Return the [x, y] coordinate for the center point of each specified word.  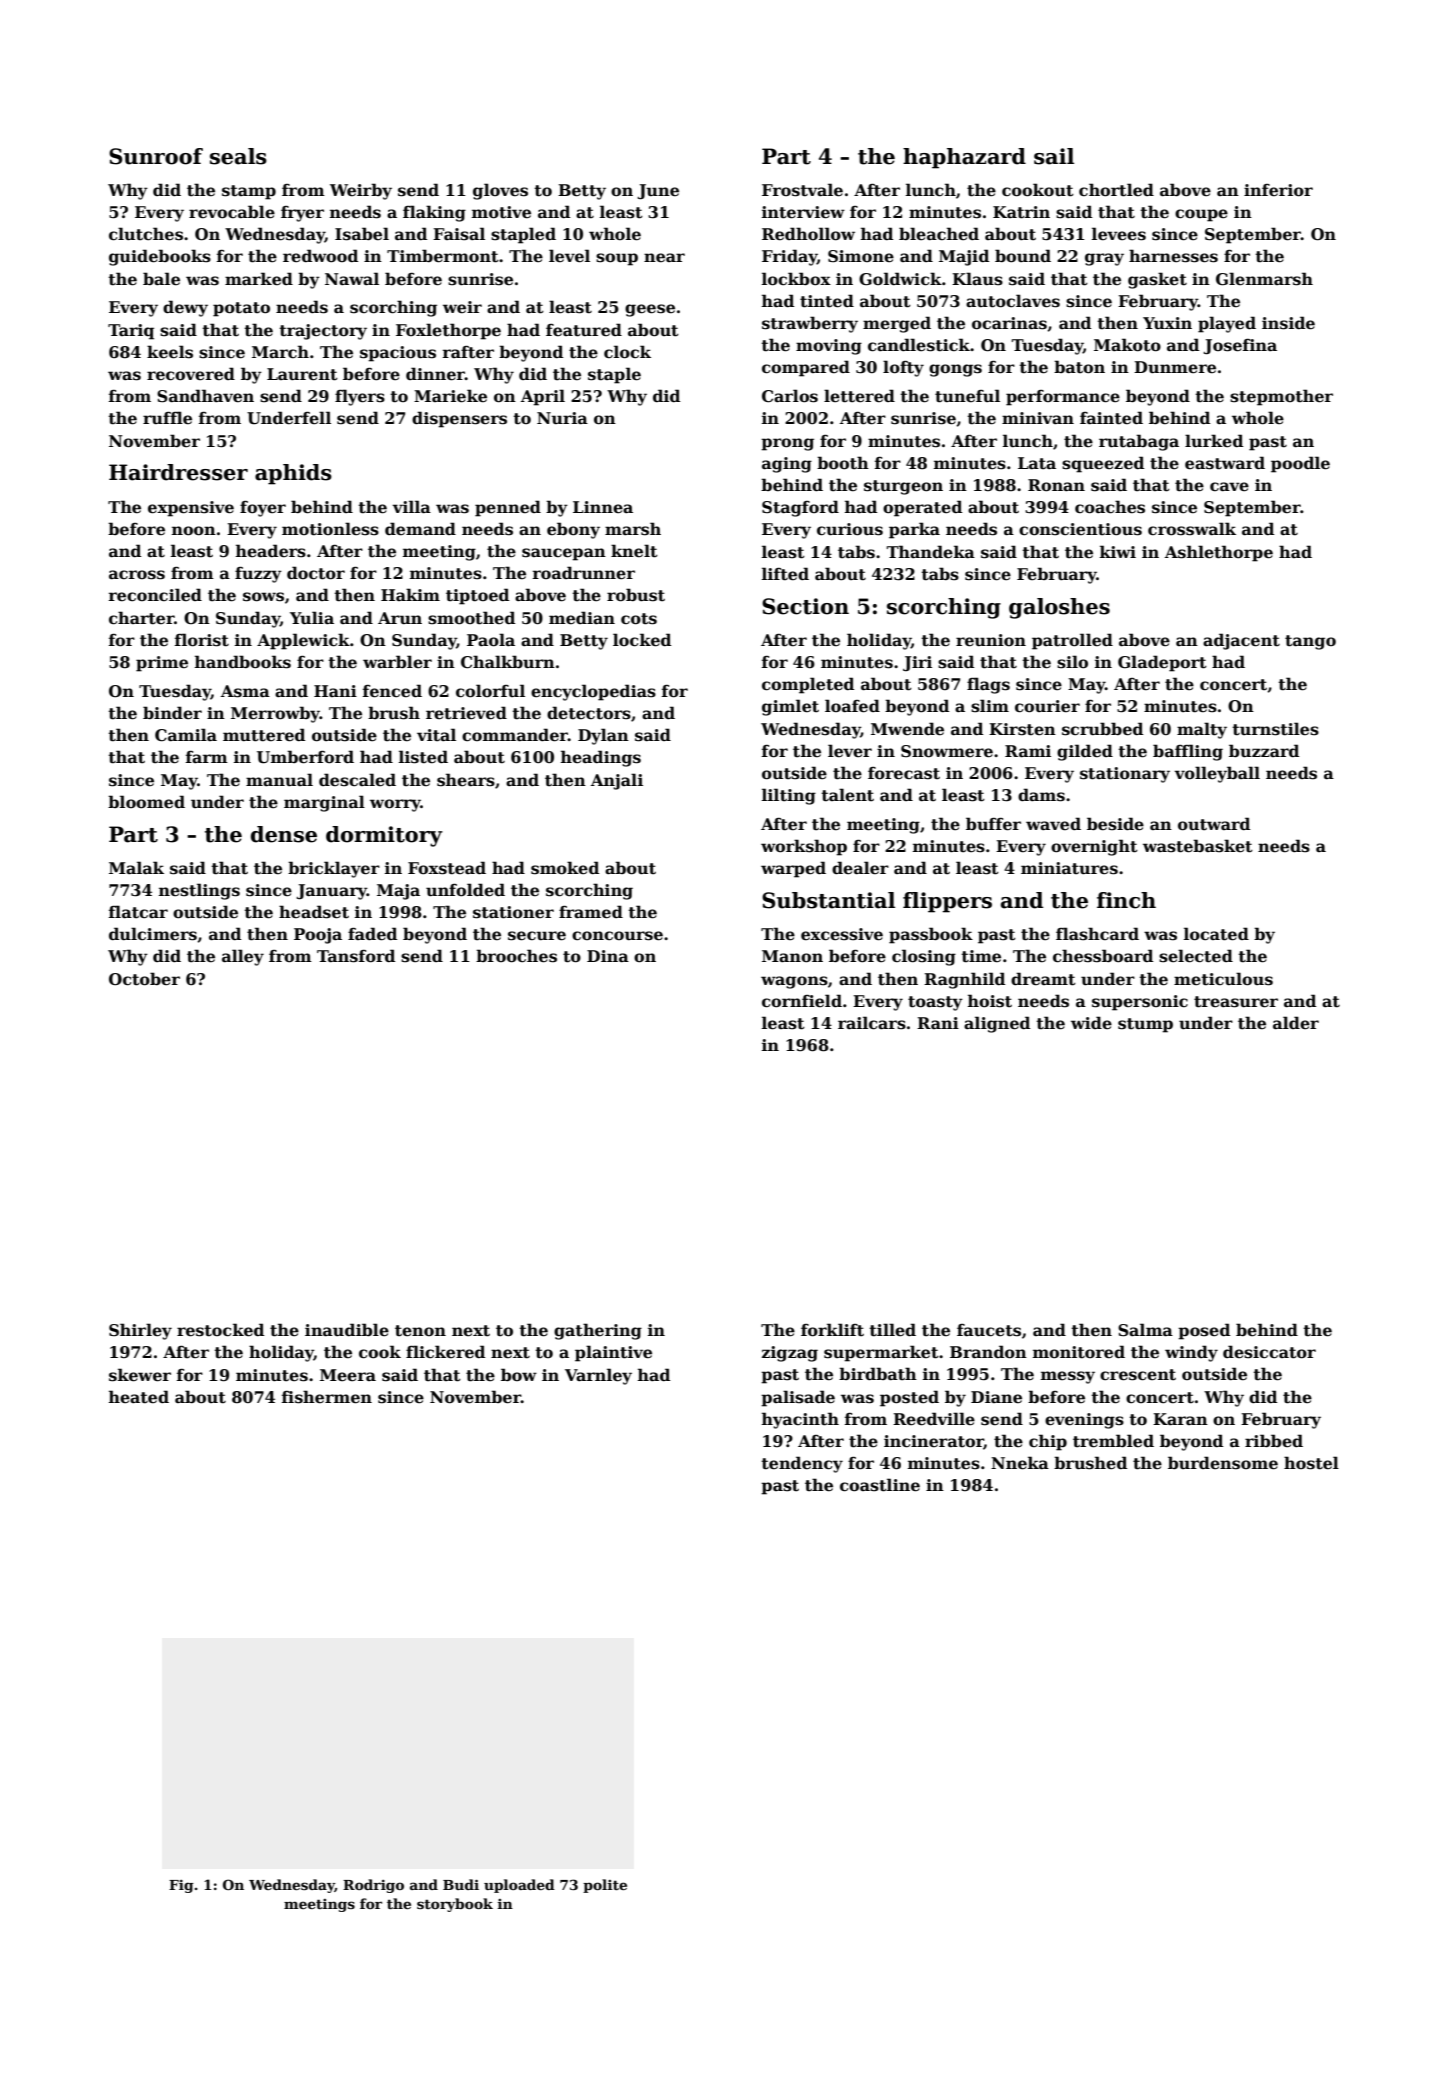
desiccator [1269, 1352]
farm [207, 757]
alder [1296, 1023]
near [664, 258]
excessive [842, 934]
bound [1023, 256]
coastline [880, 1485]
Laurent [302, 374]
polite [605, 1886]
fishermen [327, 1397]
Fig [181, 1886]
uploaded [519, 1886]
